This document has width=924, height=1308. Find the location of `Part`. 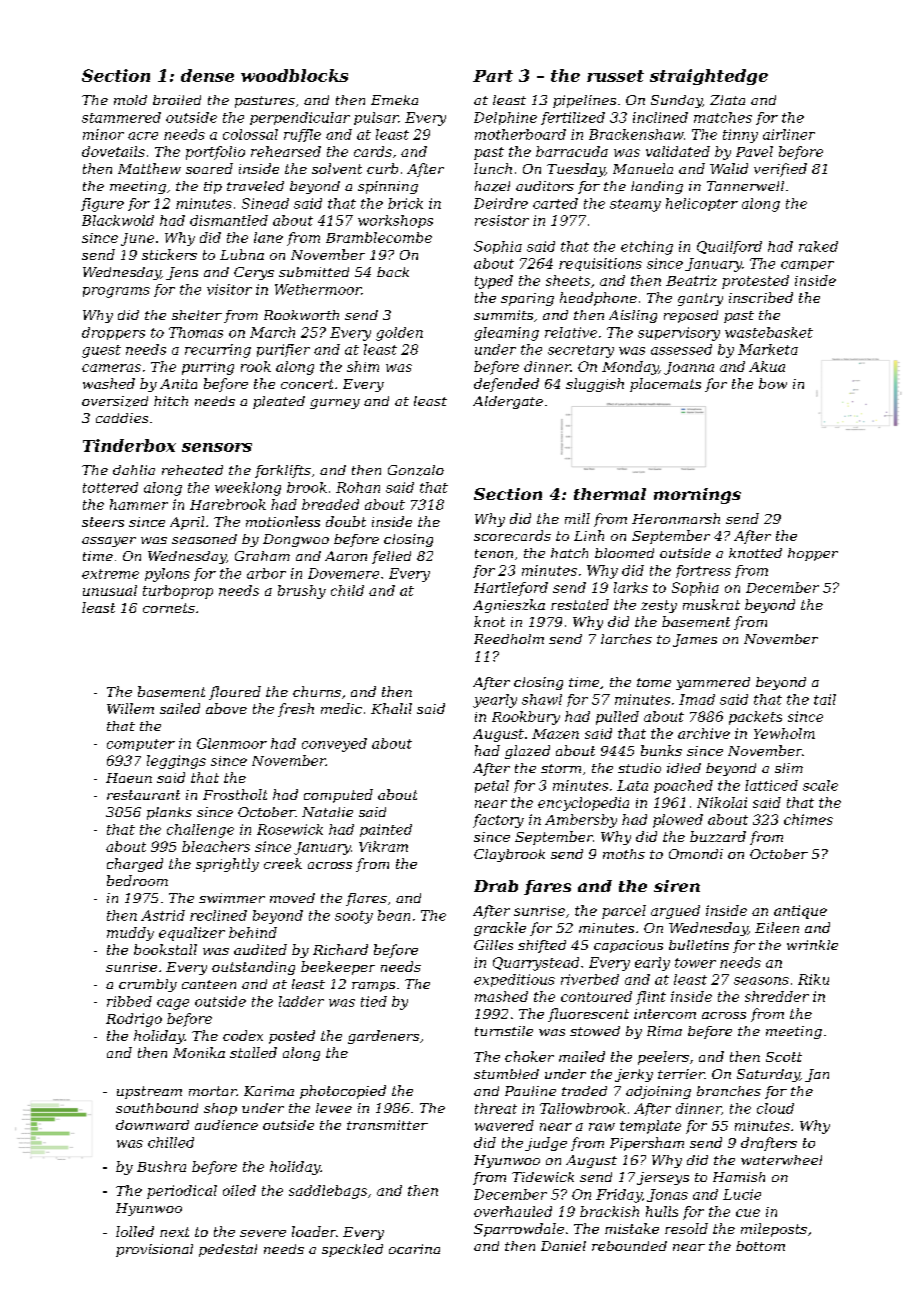

Part is located at coordinates (493, 76).
